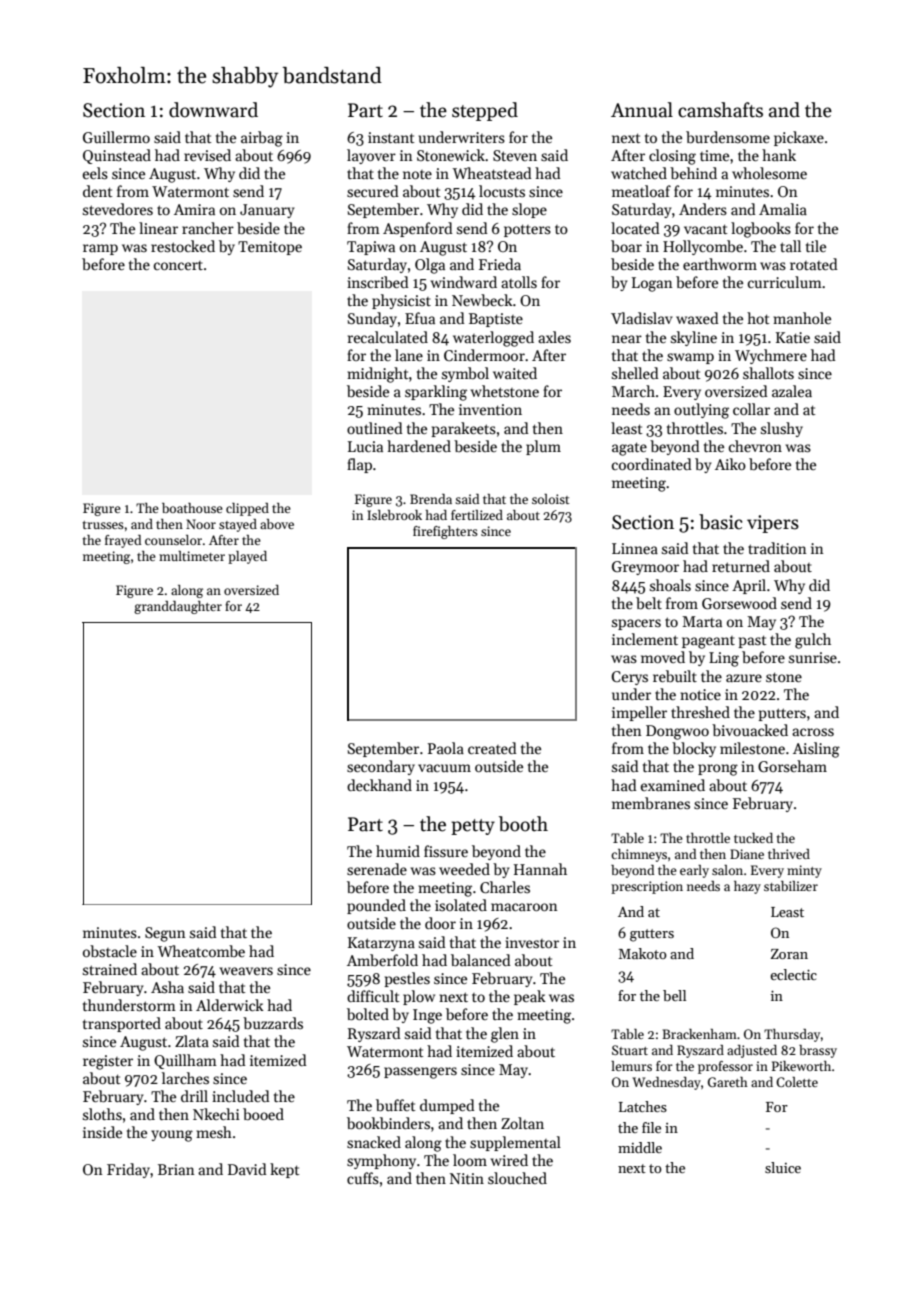 This screenshot has width=924, height=1308. Describe the element at coordinates (523, 824) in the screenshot. I see `booth` at that location.
